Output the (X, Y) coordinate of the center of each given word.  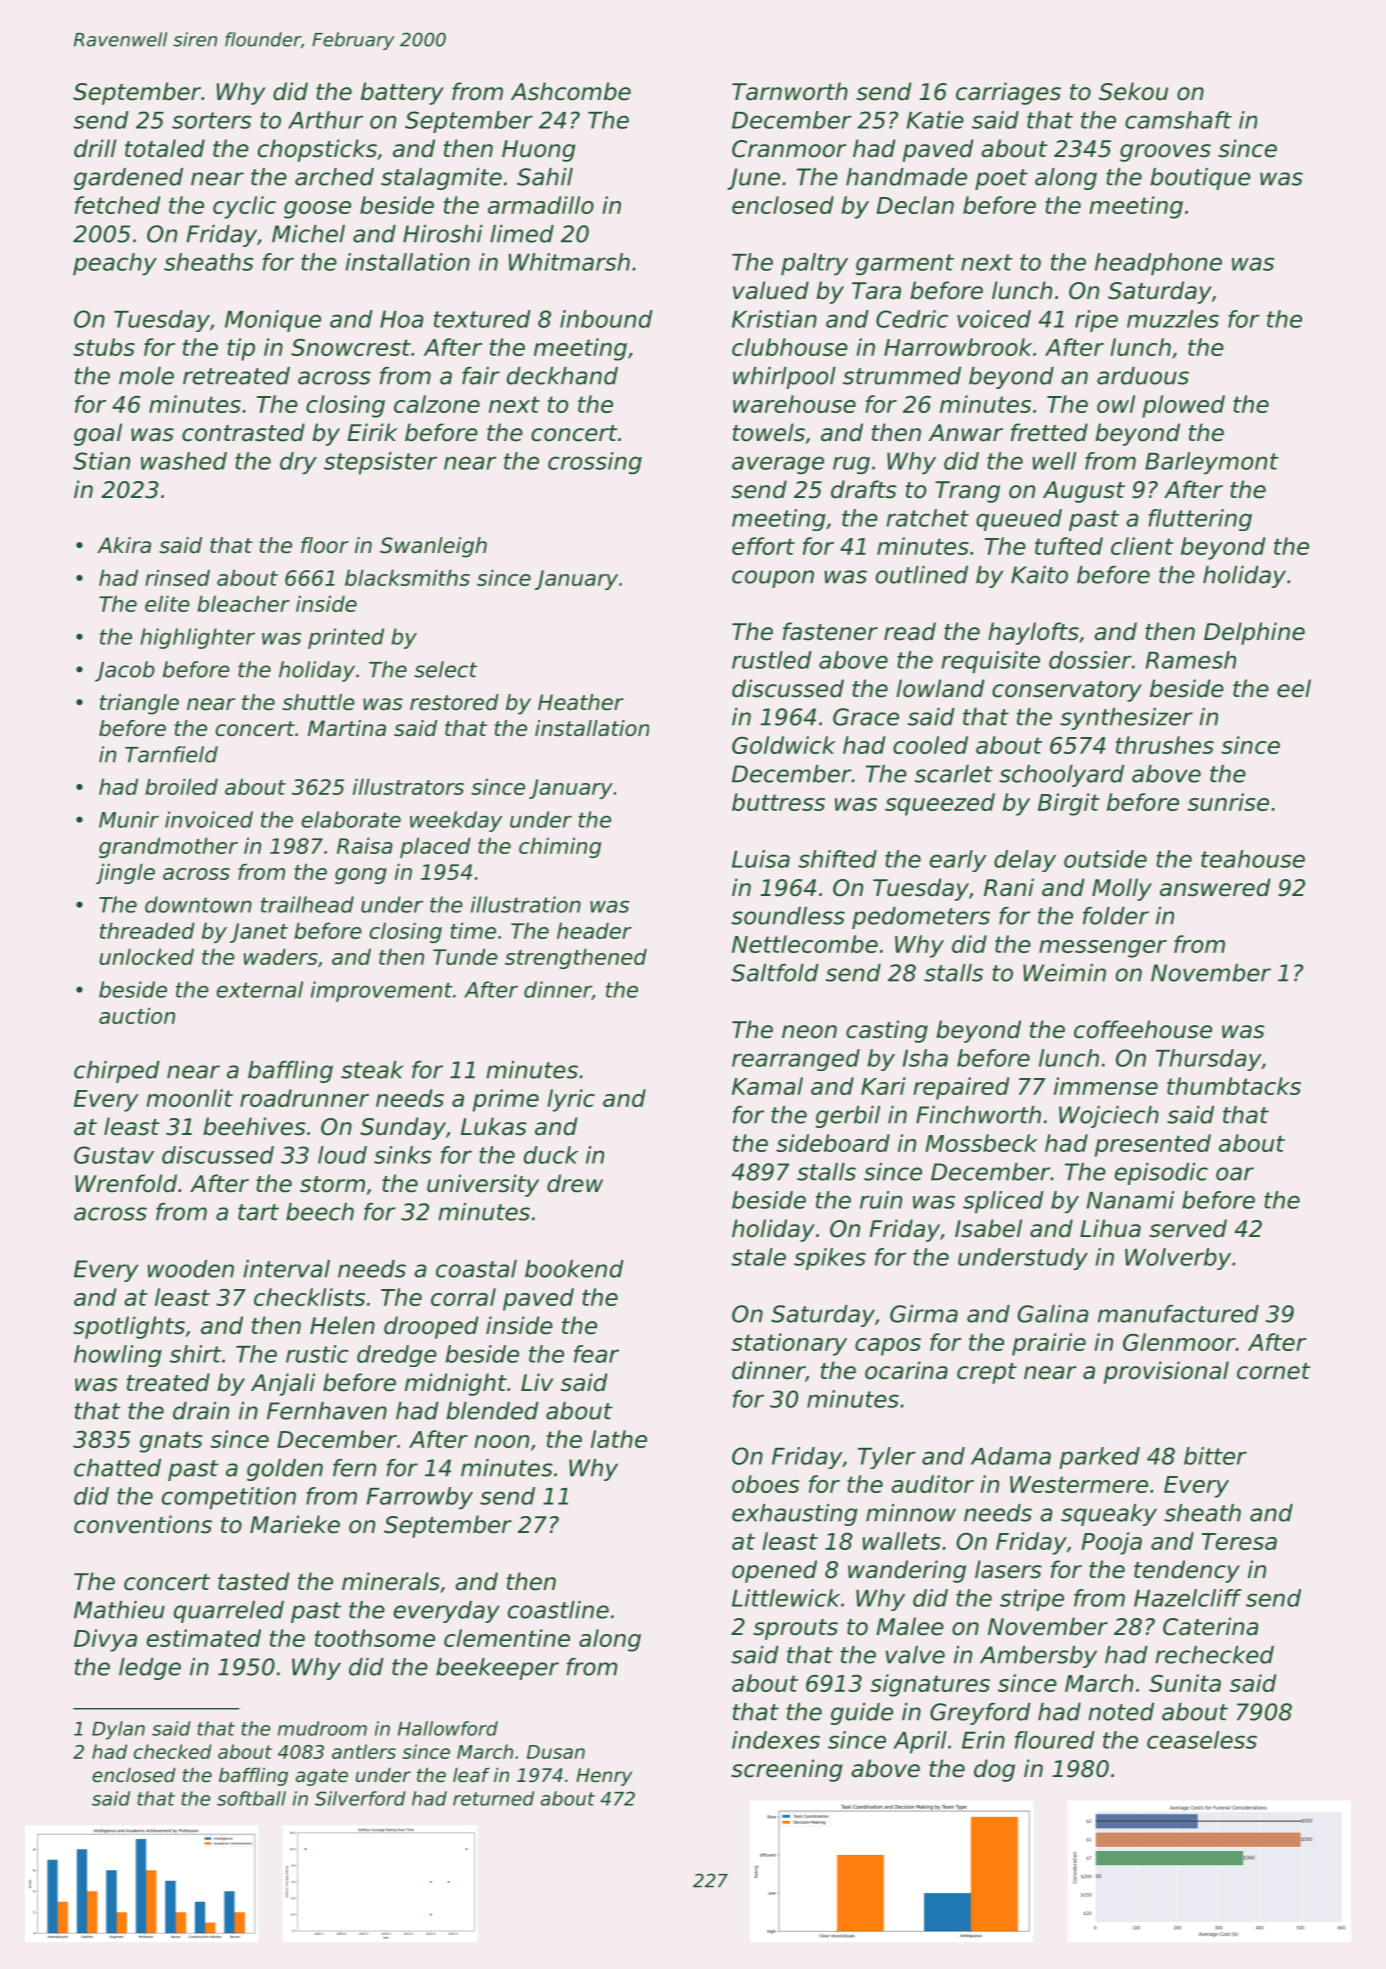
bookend (574, 1269)
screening (786, 1770)
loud (342, 1155)
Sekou (1133, 91)
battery (402, 93)
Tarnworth (790, 91)
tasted (253, 1581)
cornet (1273, 1371)
